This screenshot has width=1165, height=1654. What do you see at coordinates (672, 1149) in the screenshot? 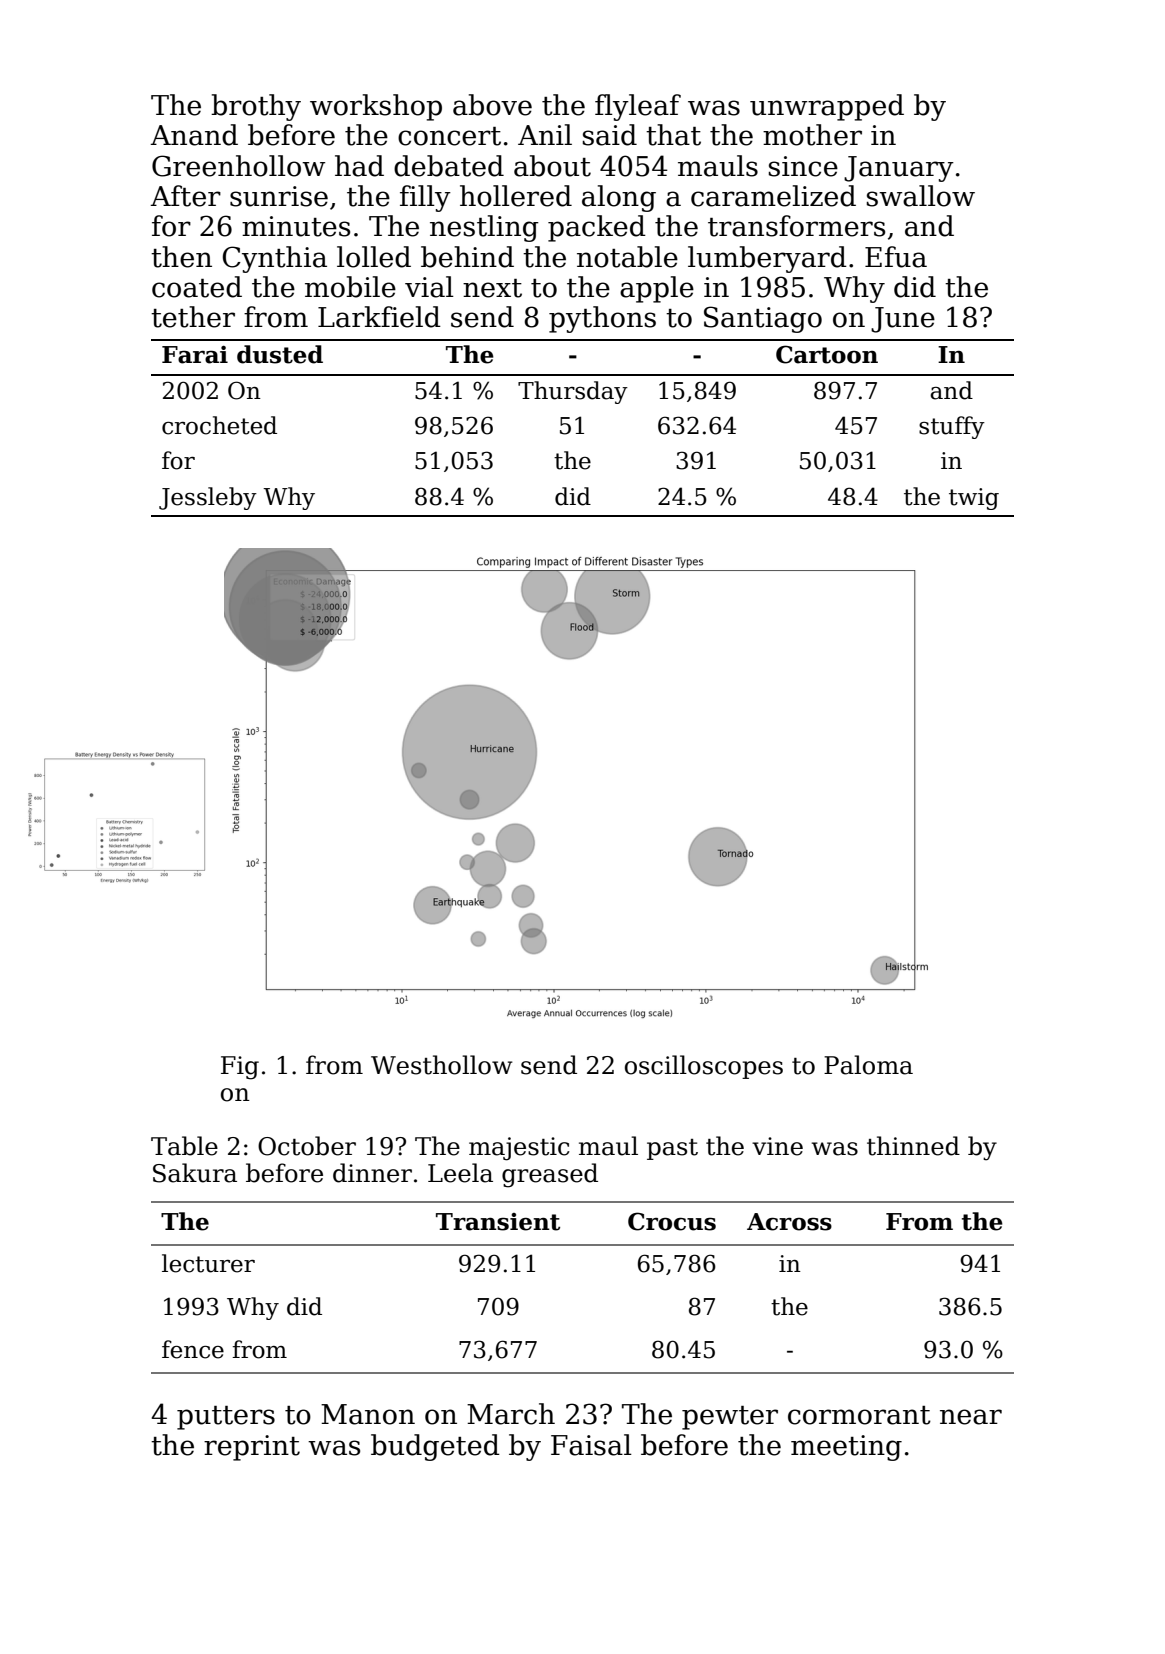
I see `past` at bounding box center [672, 1149].
